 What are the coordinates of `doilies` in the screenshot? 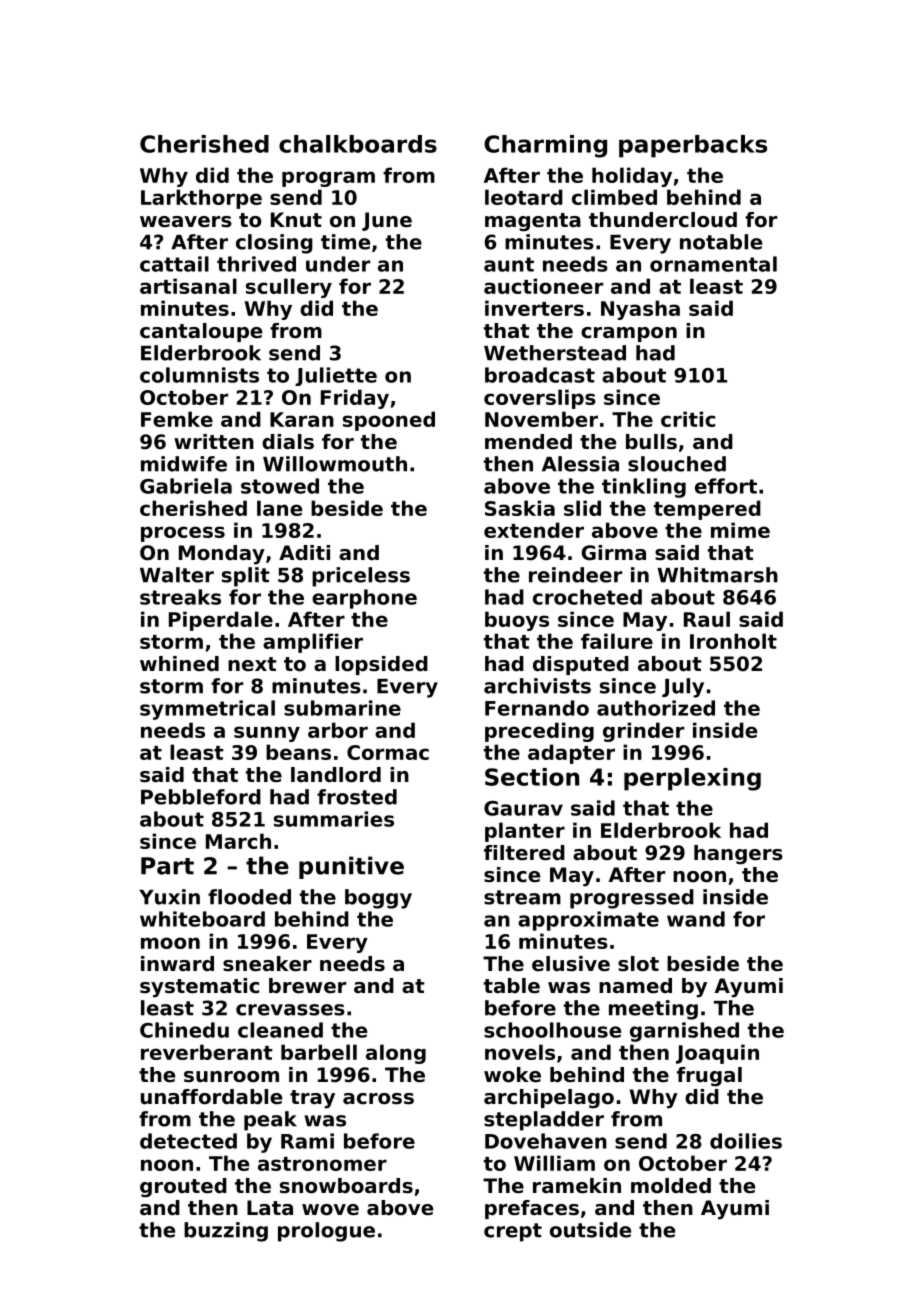 It's located at (746, 1141).
